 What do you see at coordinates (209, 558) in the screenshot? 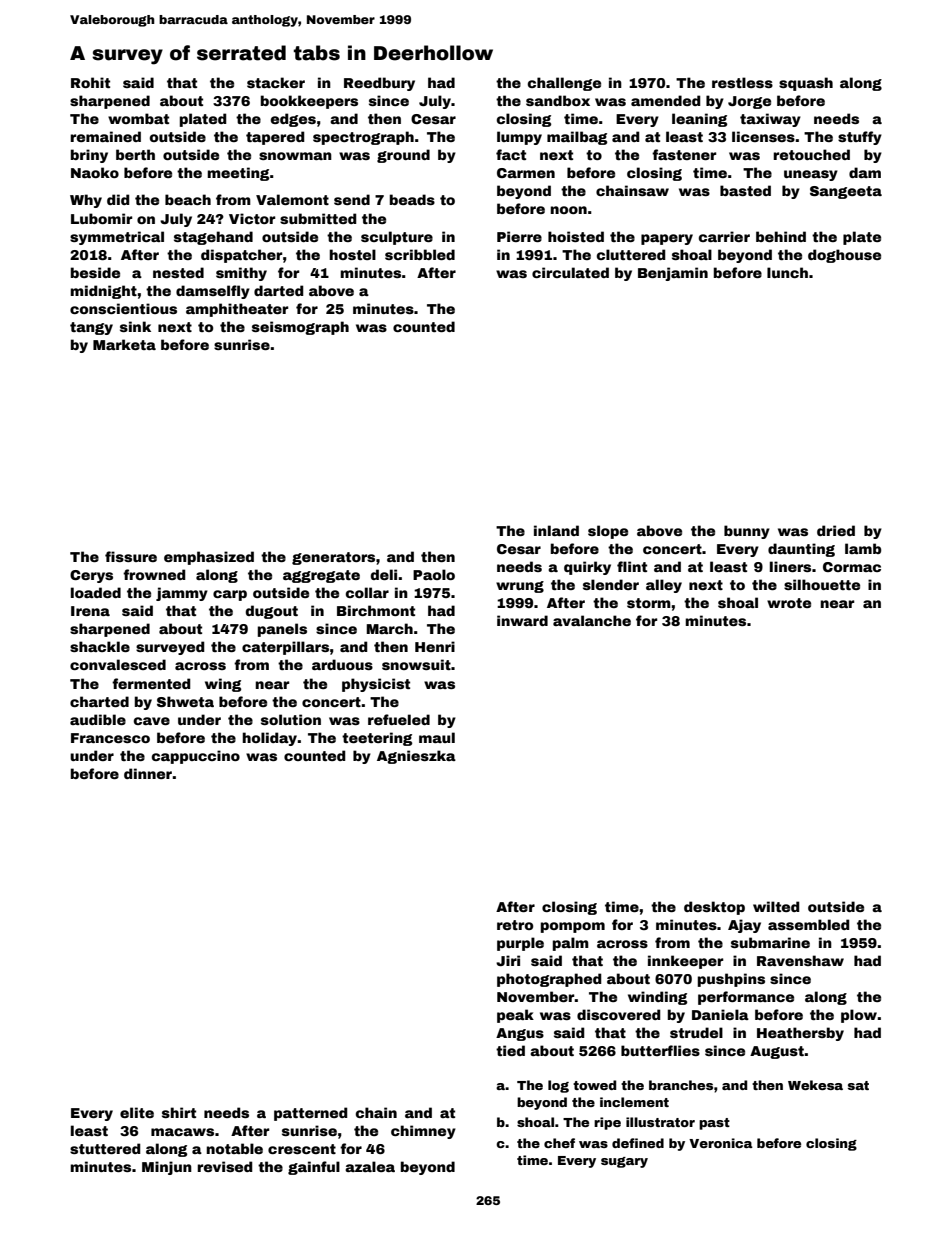
I see `emphasized` at bounding box center [209, 558].
